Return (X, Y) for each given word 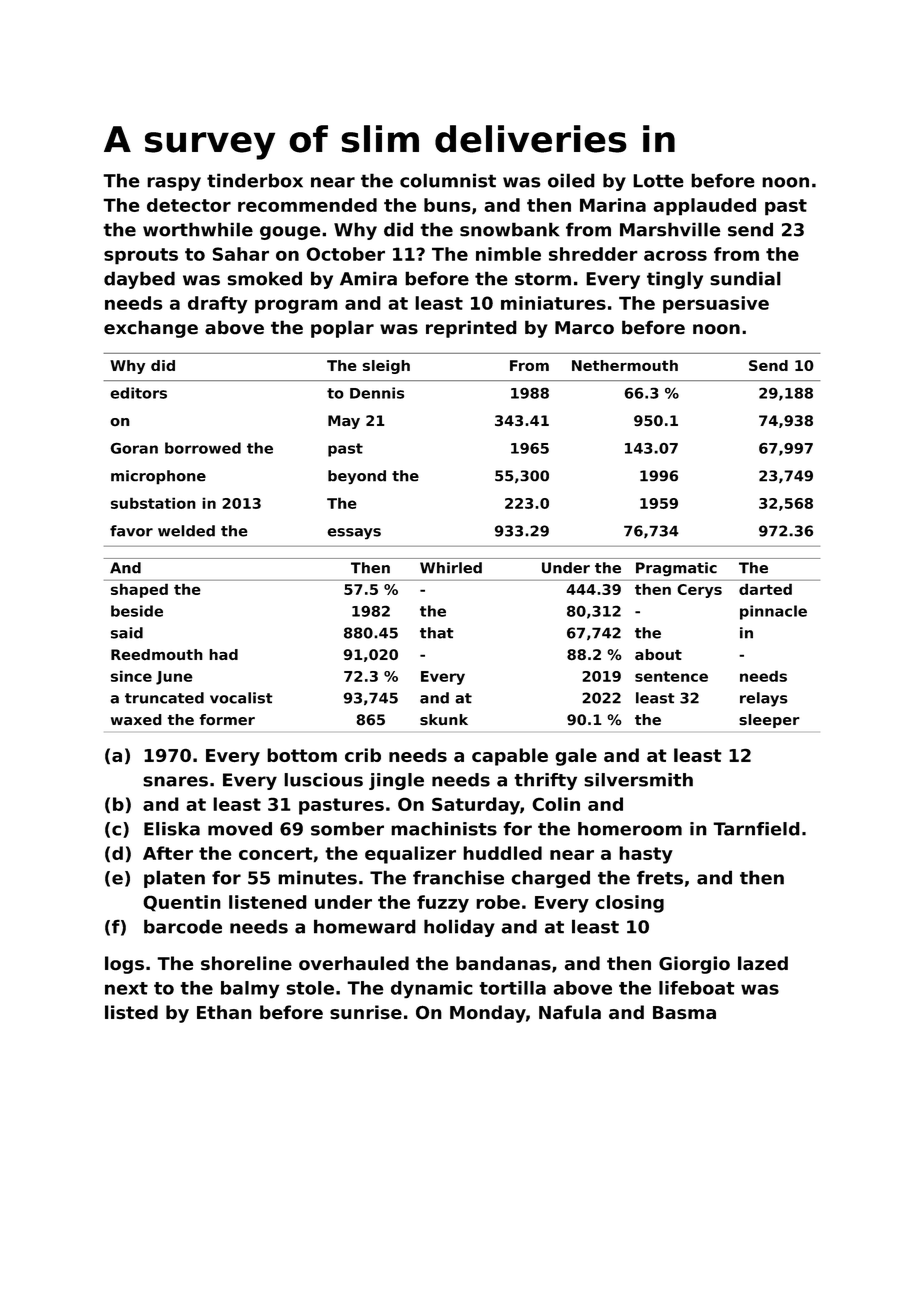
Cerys (699, 591)
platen (174, 879)
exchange (151, 329)
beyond (357, 477)
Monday (488, 1014)
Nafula (570, 1012)
